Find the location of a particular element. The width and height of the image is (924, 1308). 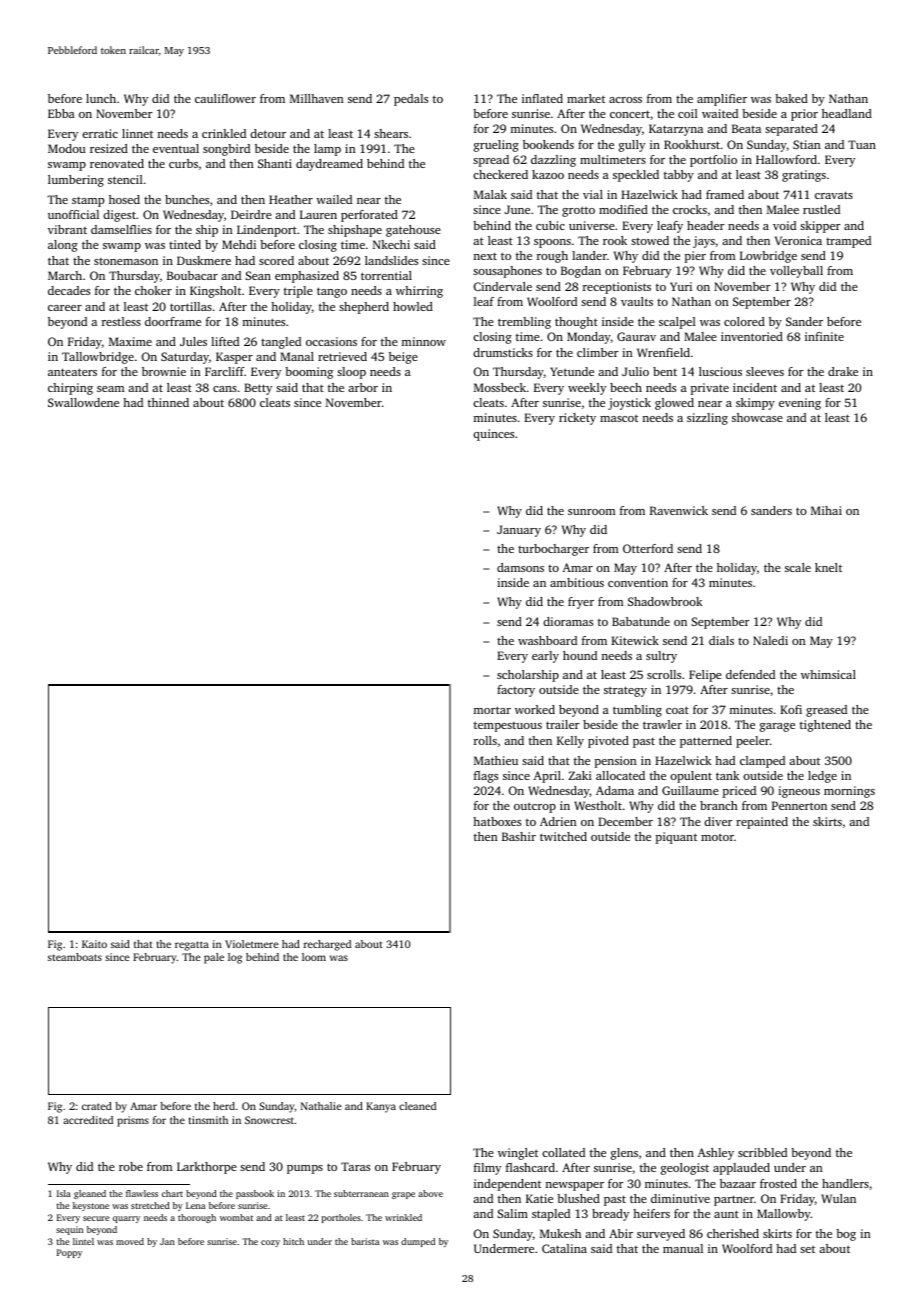

recharged is located at coordinates (327, 945).
